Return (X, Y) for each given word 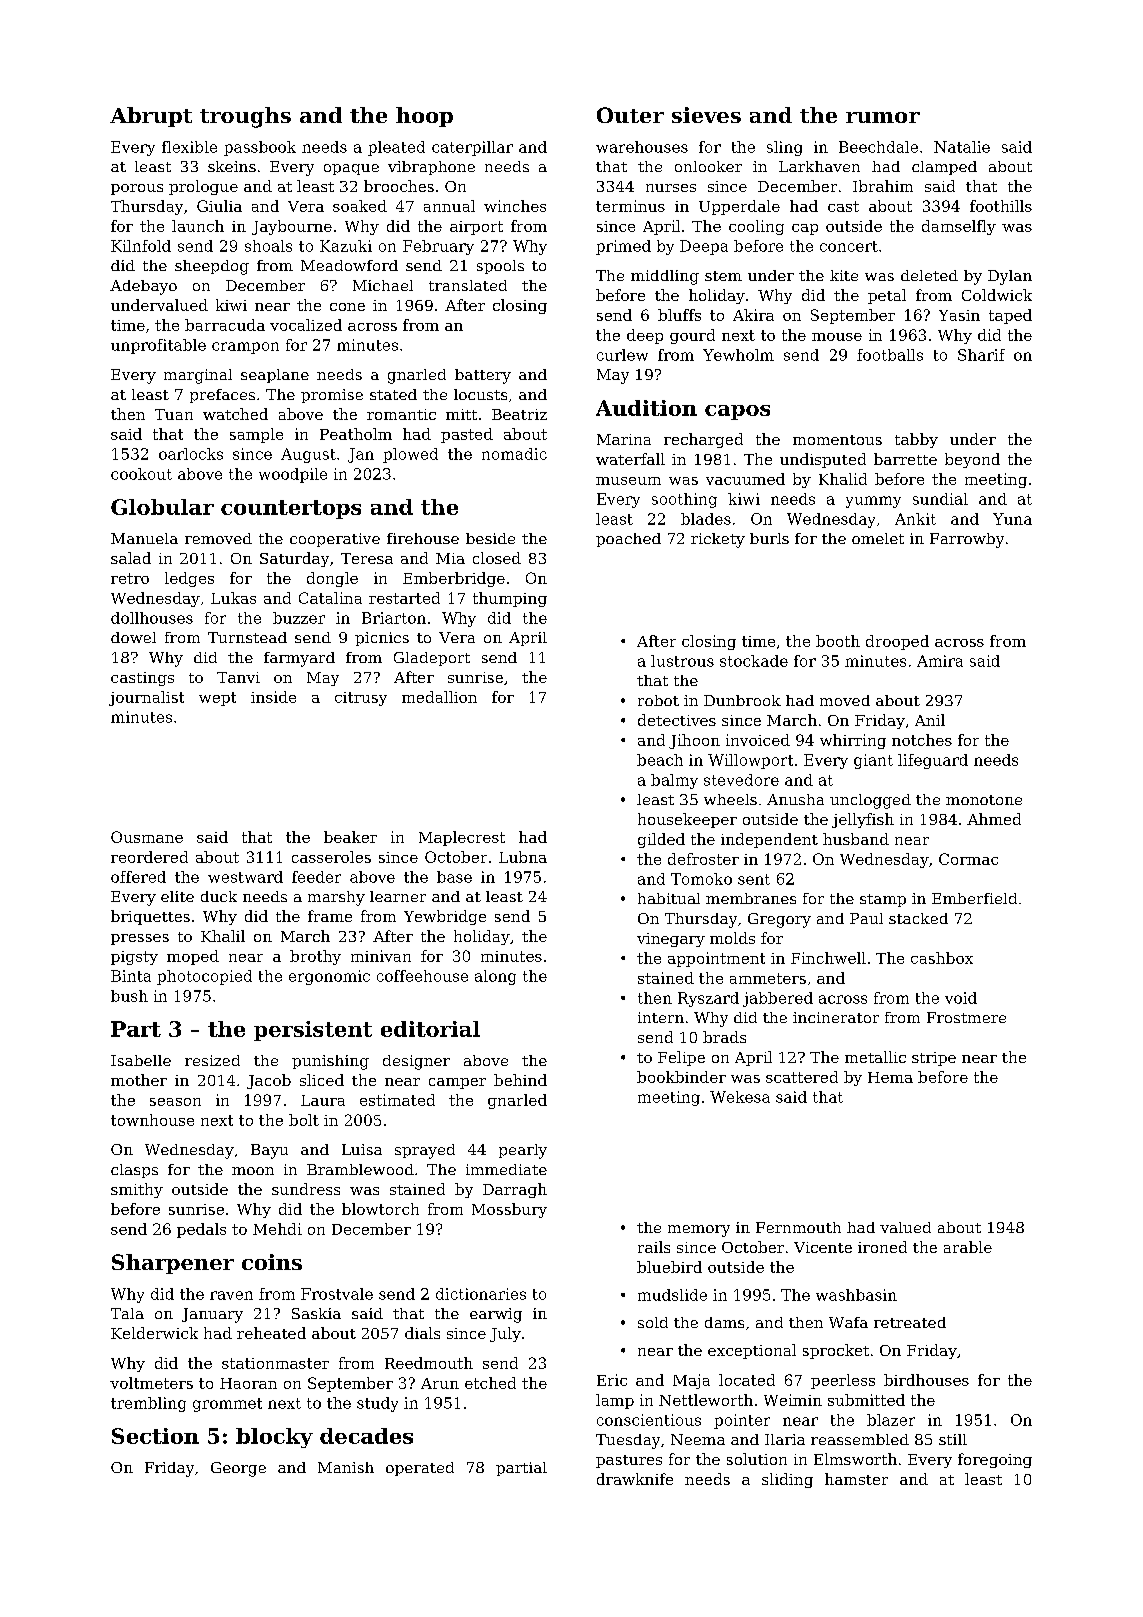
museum (628, 481)
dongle (332, 579)
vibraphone (431, 168)
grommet (227, 1405)
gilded (661, 840)
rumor (883, 117)
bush (129, 996)
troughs (245, 117)
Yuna (1012, 519)
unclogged (870, 801)
